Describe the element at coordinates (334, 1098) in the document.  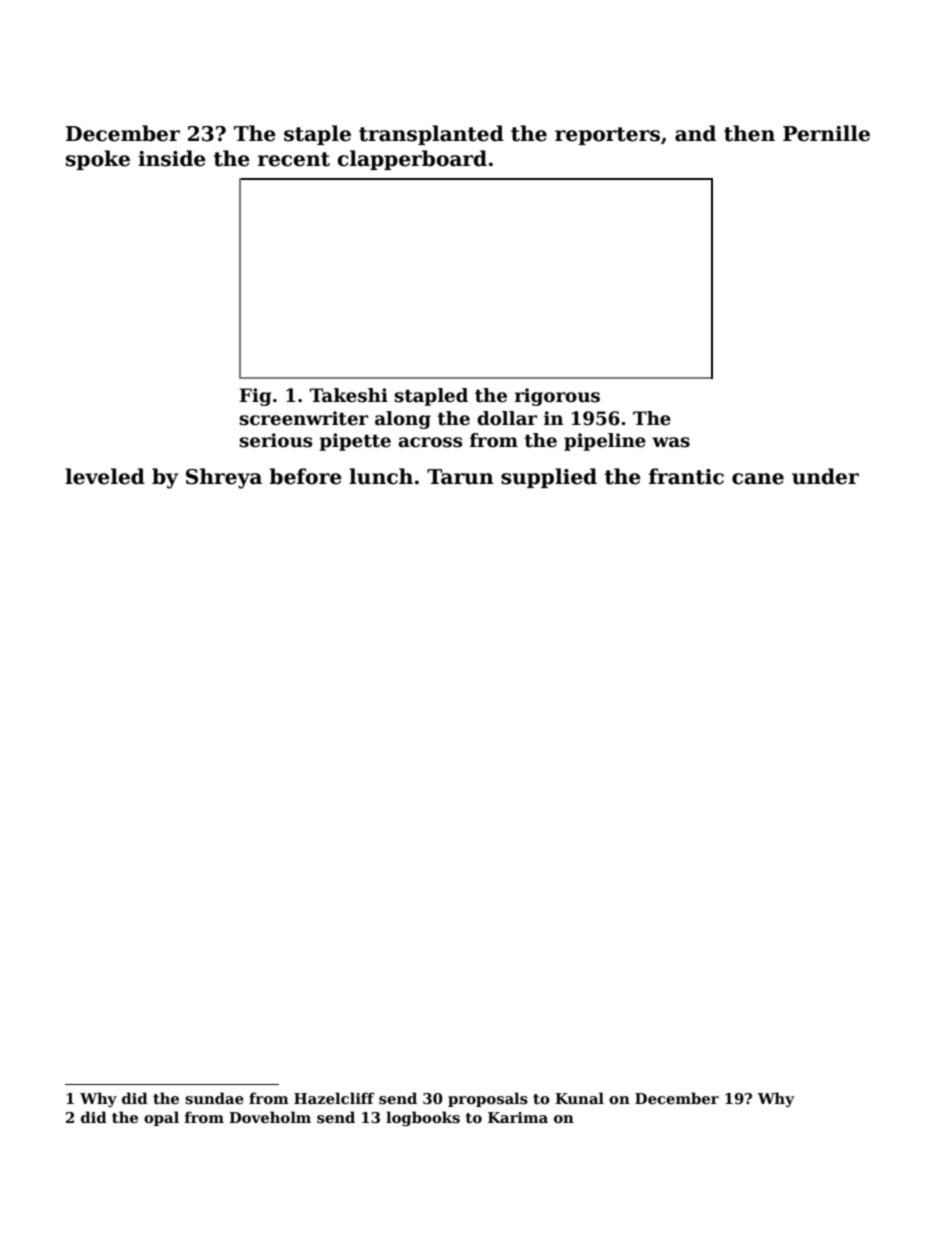
I see `Hazelcliff` at that location.
